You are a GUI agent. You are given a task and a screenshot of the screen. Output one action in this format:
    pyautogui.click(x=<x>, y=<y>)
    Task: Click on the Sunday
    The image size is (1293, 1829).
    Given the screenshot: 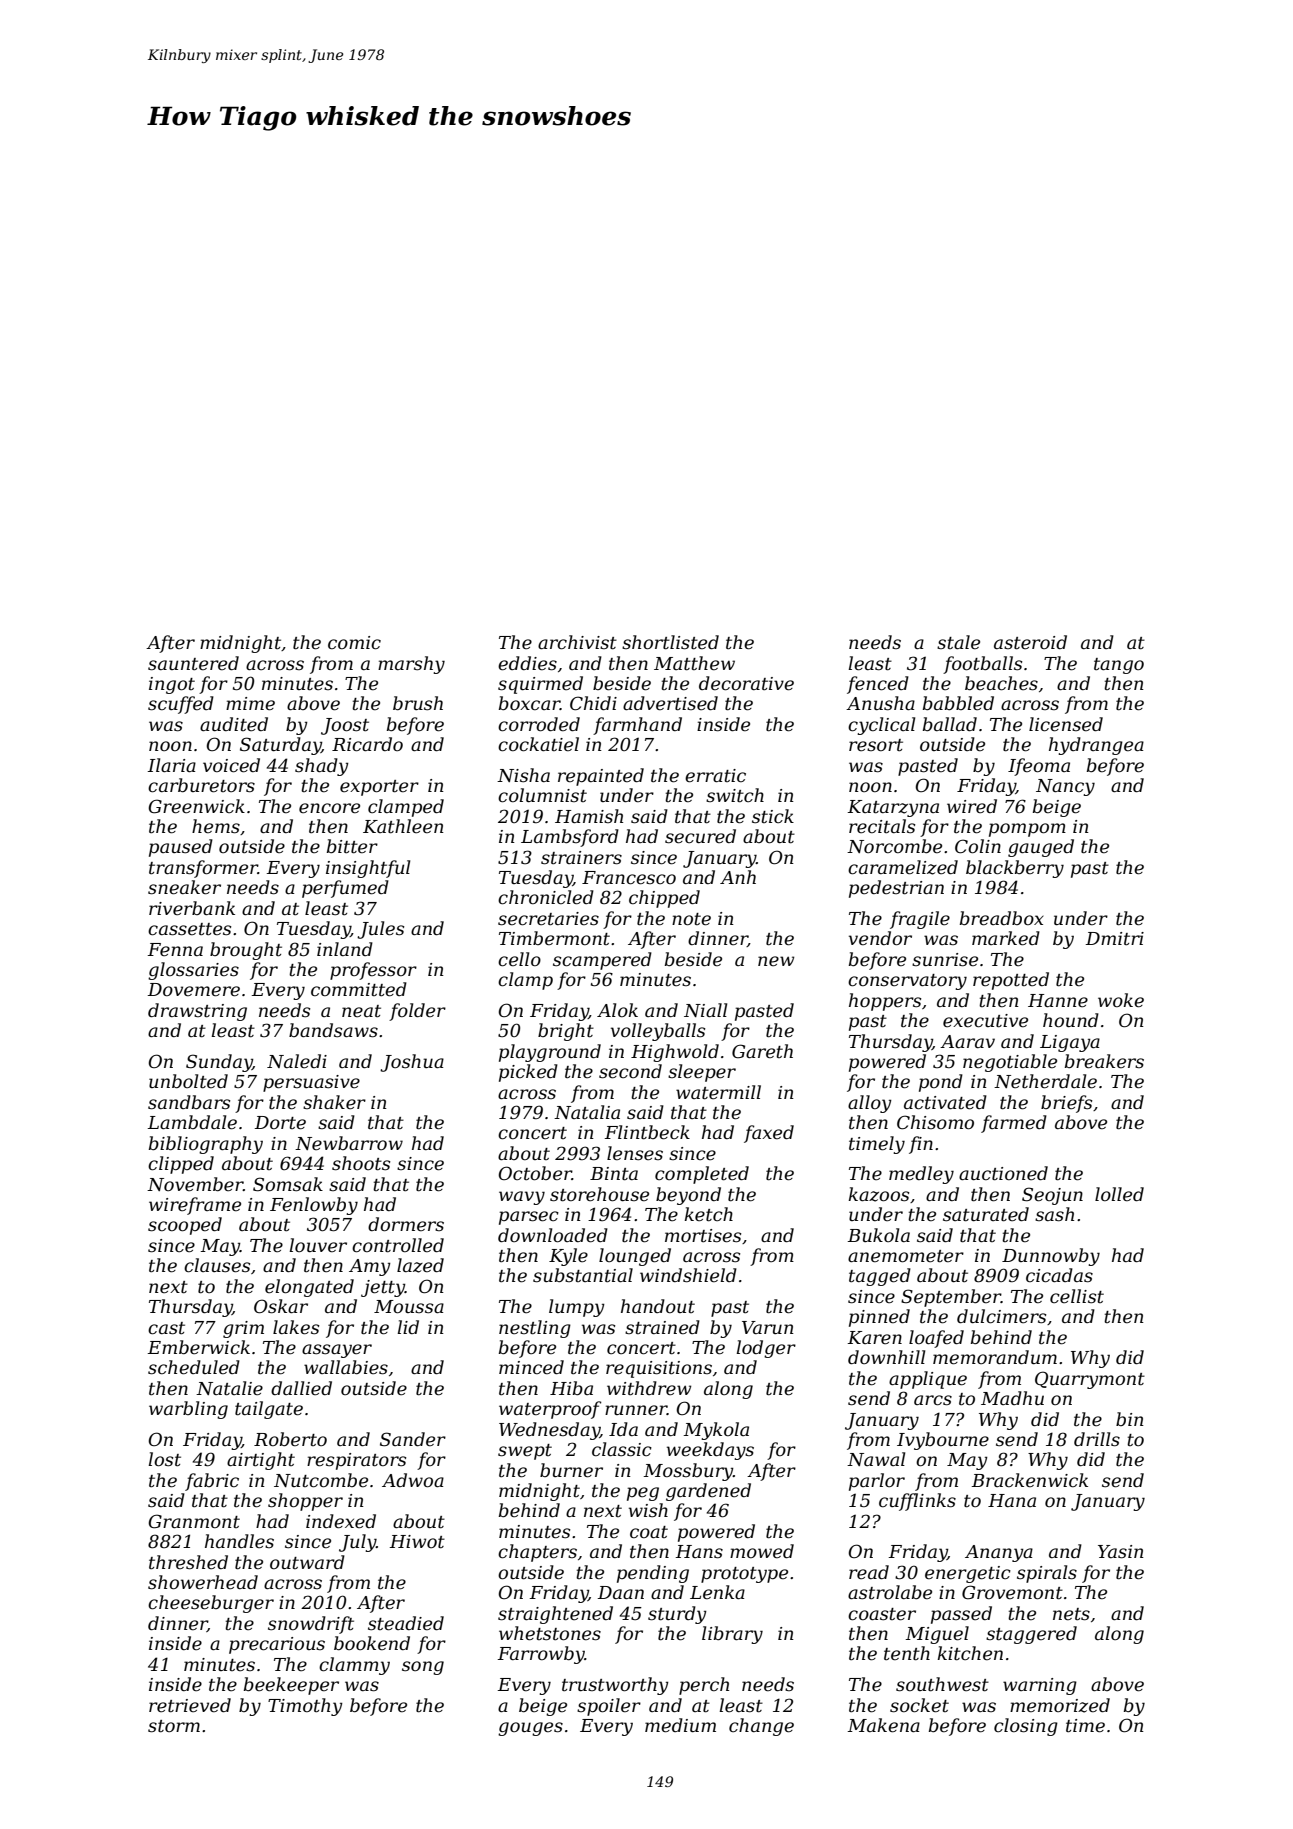 What is the action you would take?
    pyautogui.click(x=219, y=1063)
